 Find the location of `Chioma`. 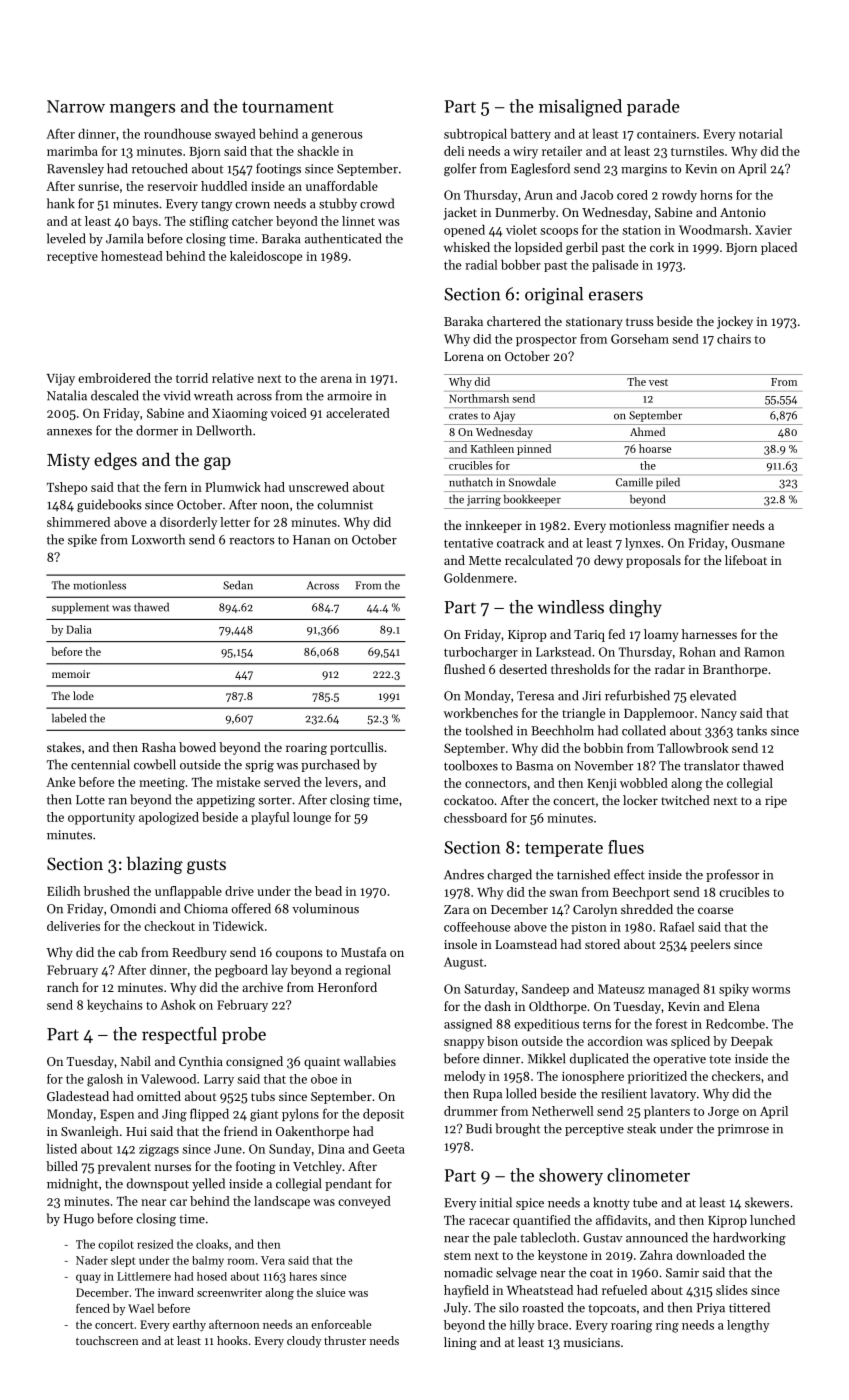

Chioma is located at coordinates (206, 908).
